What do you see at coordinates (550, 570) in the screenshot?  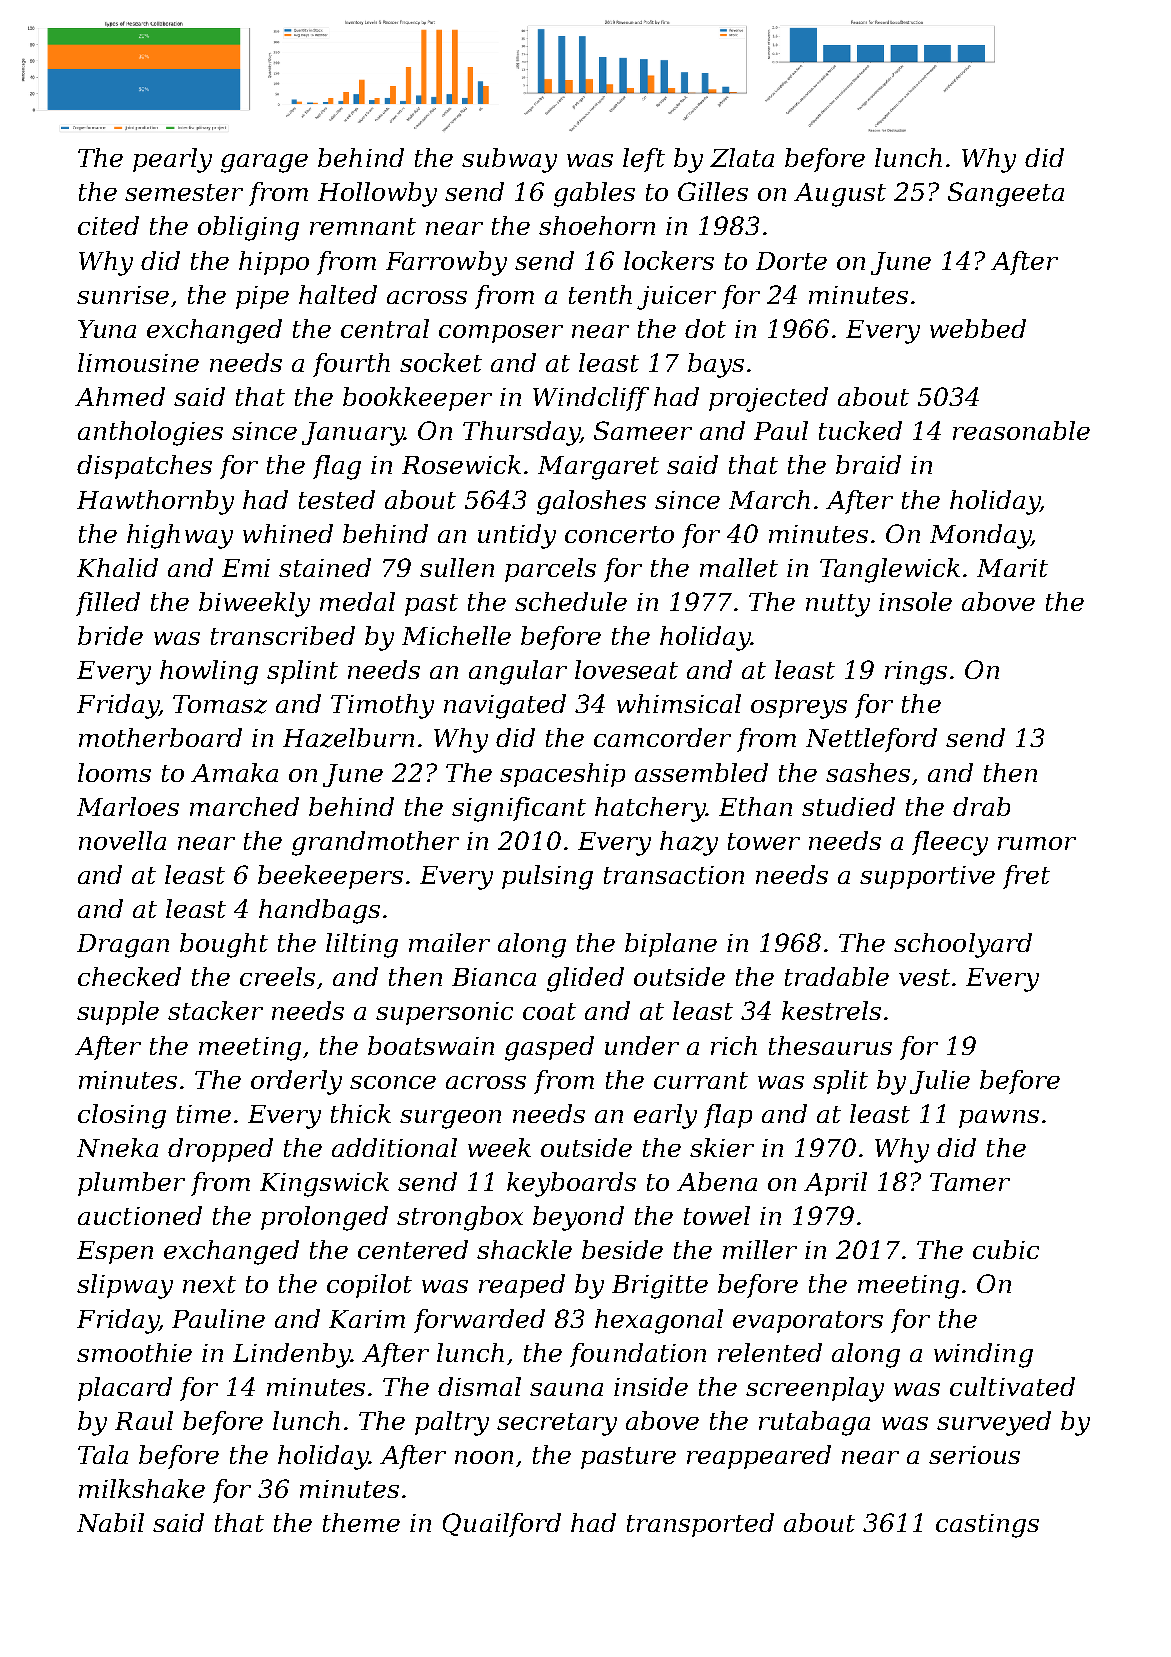 I see `parcels` at bounding box center [550, 570].
